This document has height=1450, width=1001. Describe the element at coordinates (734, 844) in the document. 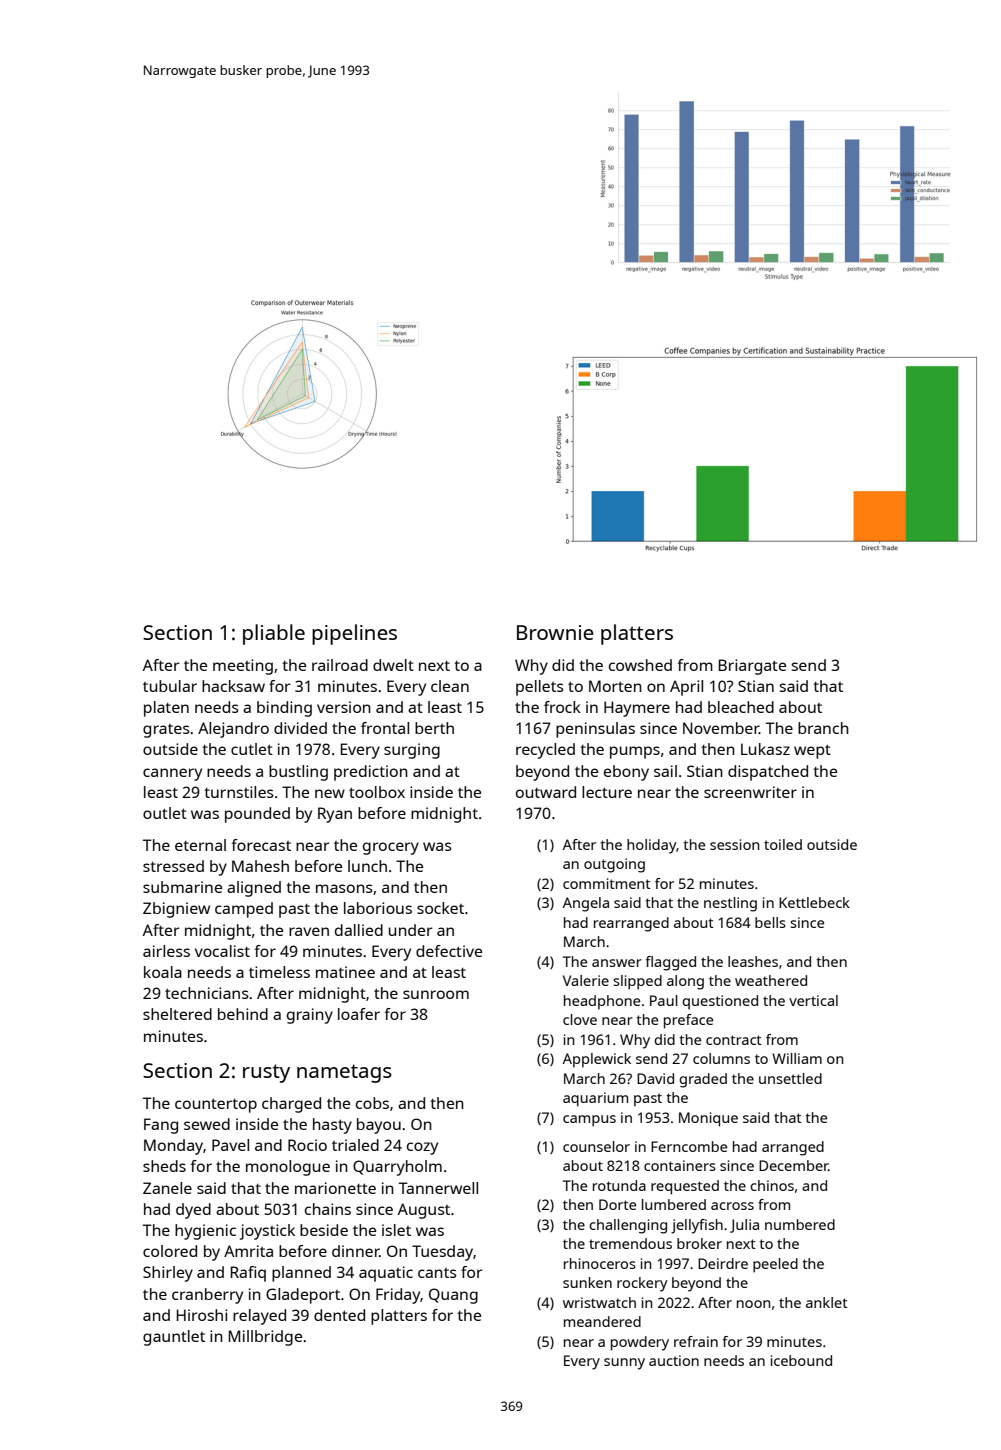

I see `session` at that location.
